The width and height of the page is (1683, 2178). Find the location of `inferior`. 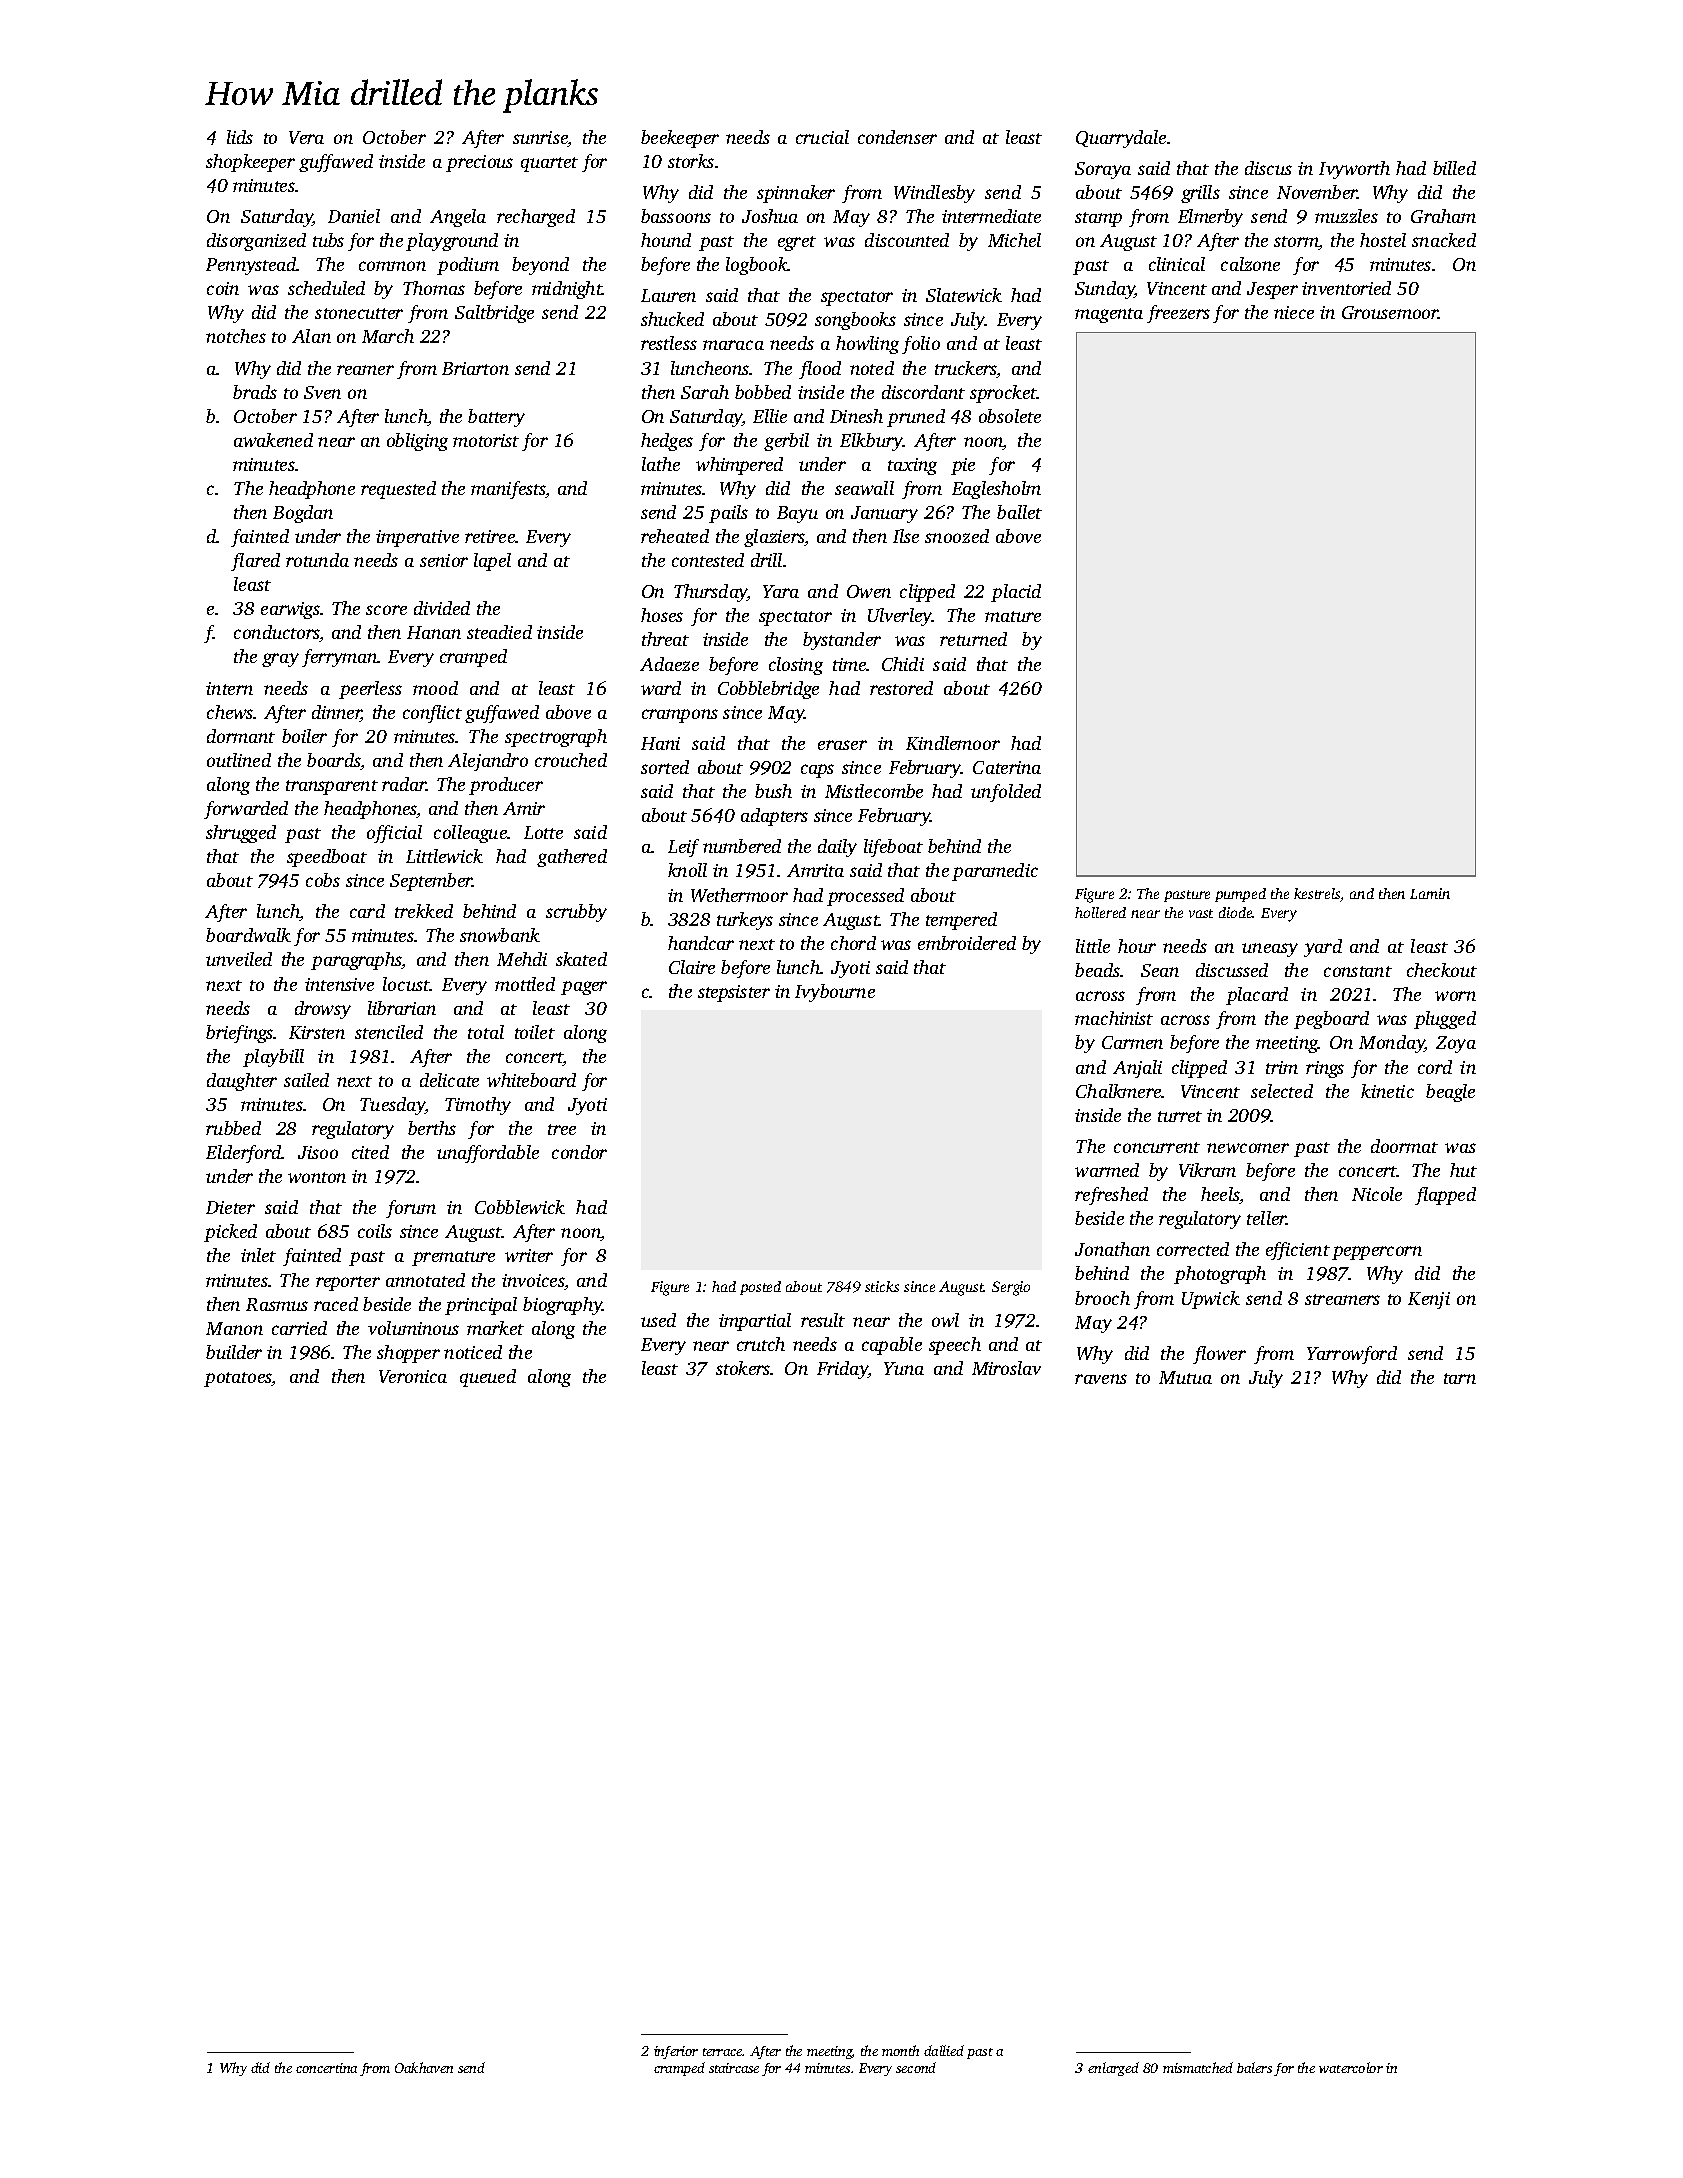

inferior is located at coordinates (676, 2052).
